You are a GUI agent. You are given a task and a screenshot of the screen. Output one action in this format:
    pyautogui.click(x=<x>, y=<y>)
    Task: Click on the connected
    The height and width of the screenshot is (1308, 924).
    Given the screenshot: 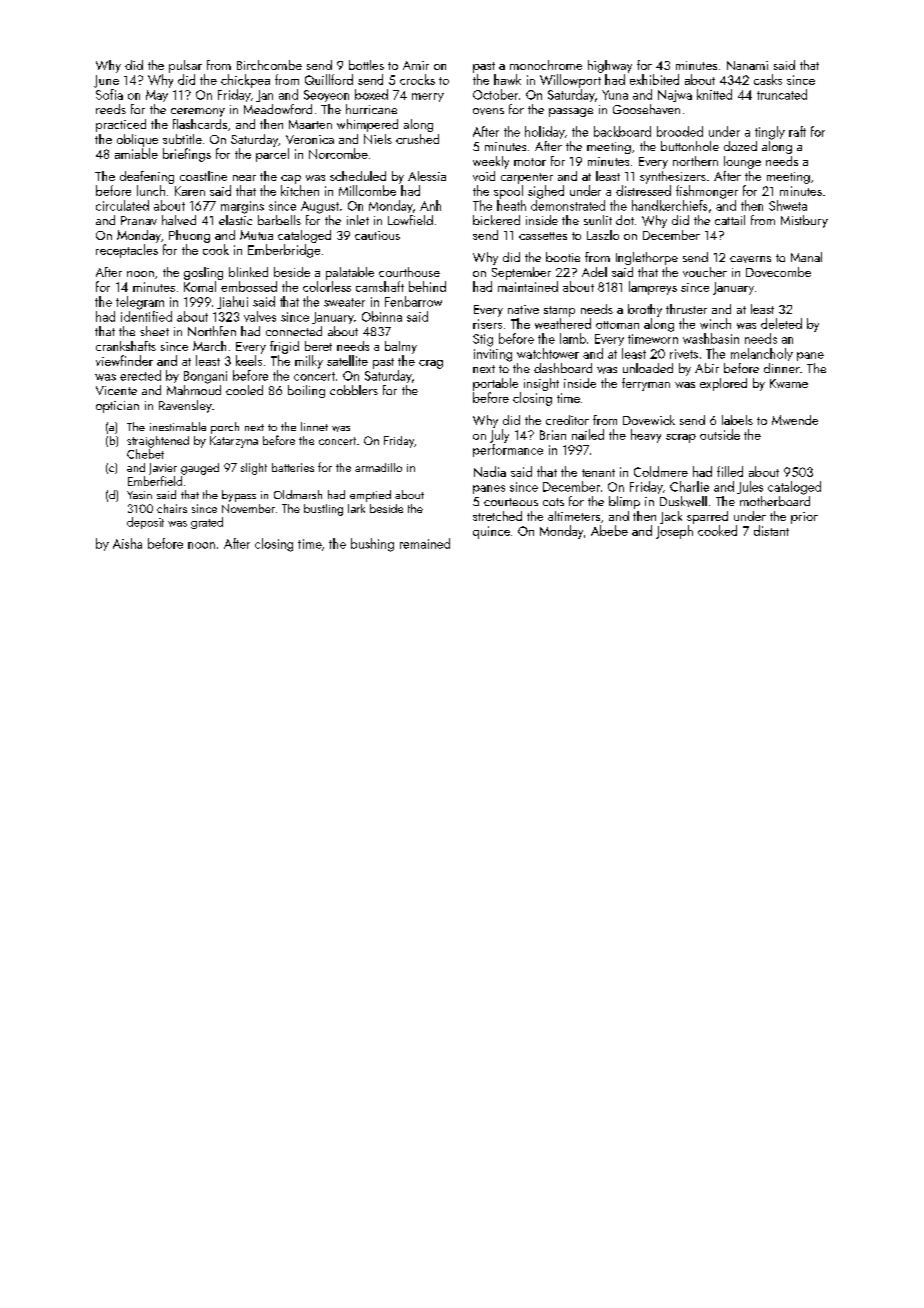 What is the action you would take?
    pyautogui.click(x=294, y=331)
